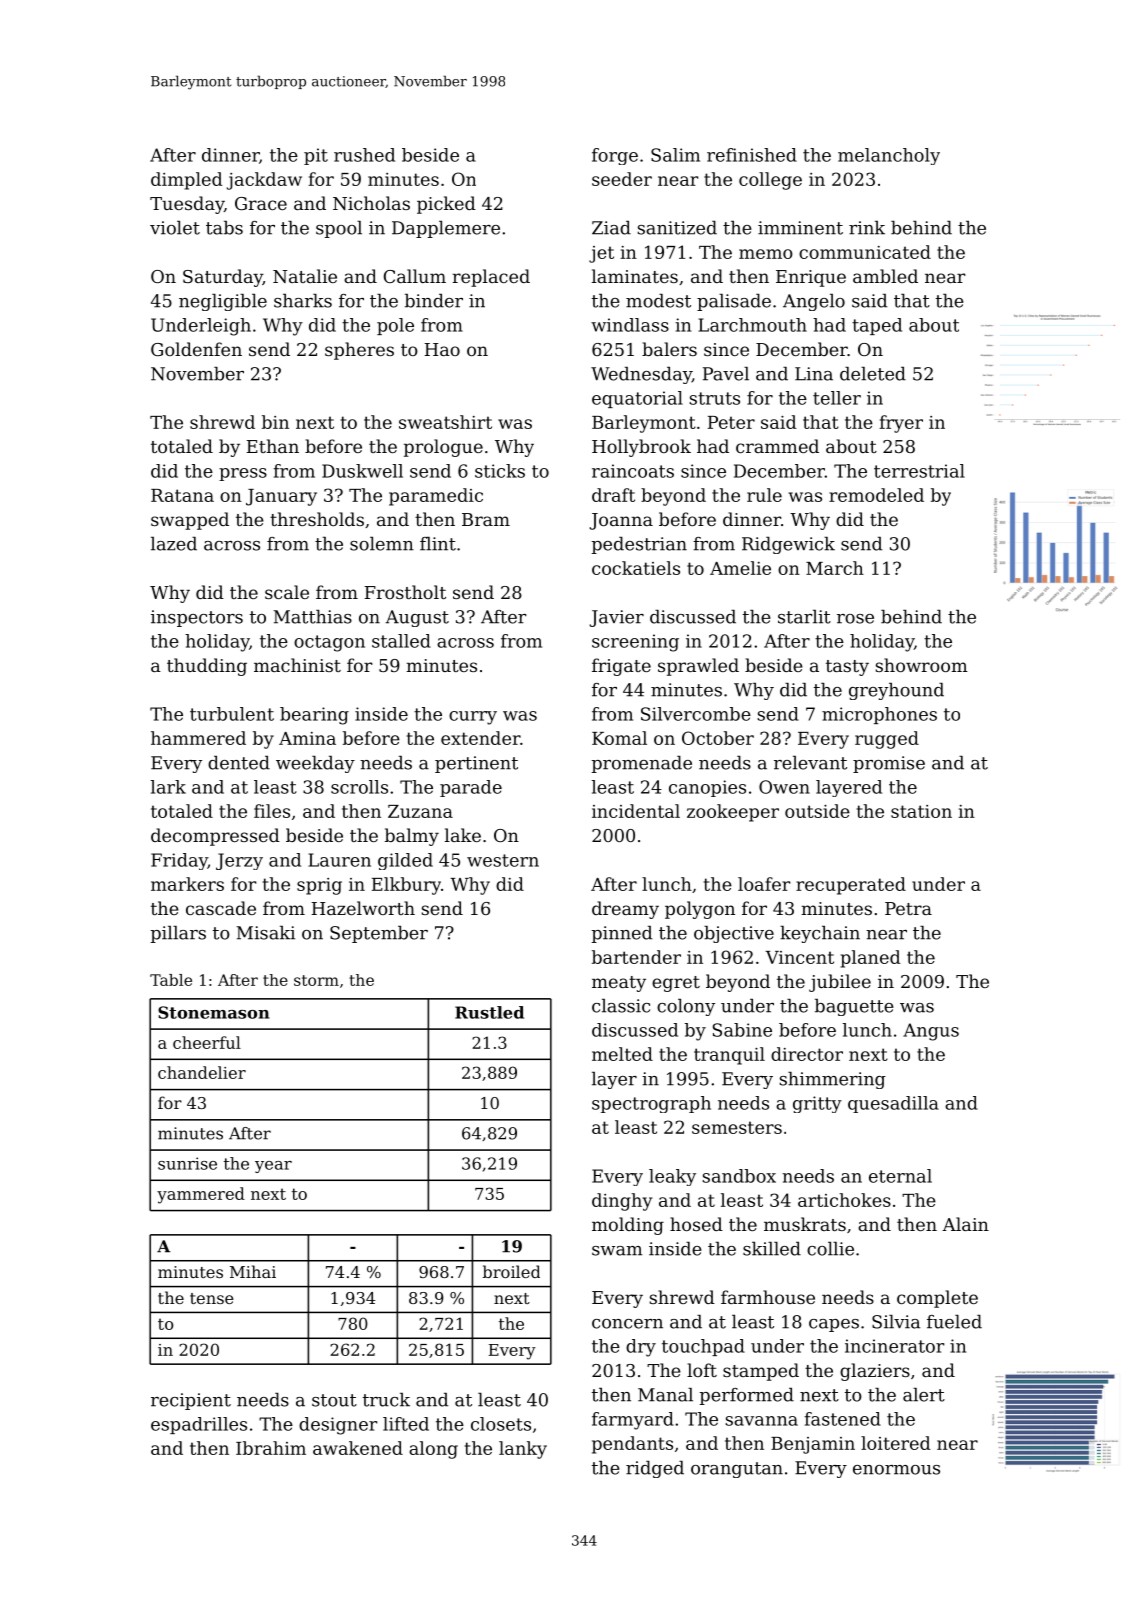  What do you see at coordinates (446, 229) in the image?
I see `Dapplemere` at bounding box center [446, 229].
